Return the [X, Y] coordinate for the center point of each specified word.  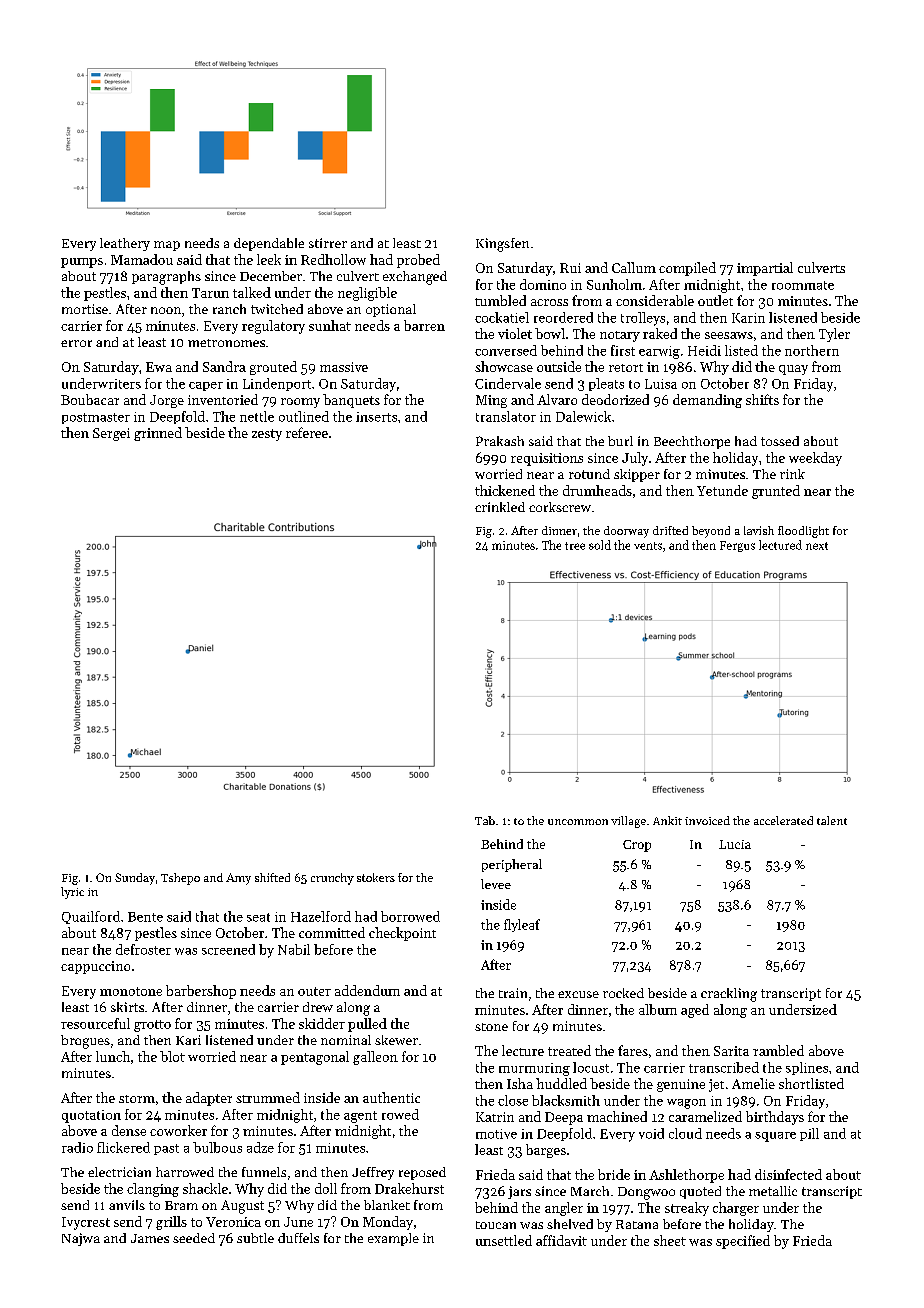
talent [832, 820]
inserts [376, 417]
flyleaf [522, 925]
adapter [209, 1099]
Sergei [111, 434]
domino [543, 284]
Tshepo [180, 879]
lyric [72, 893]
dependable [269, 244]
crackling [729, 995]
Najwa [81, 1239]
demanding [707, 401]
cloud [685, 1133]
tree [575, 546]
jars [519, 1192]
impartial [765, 269]
